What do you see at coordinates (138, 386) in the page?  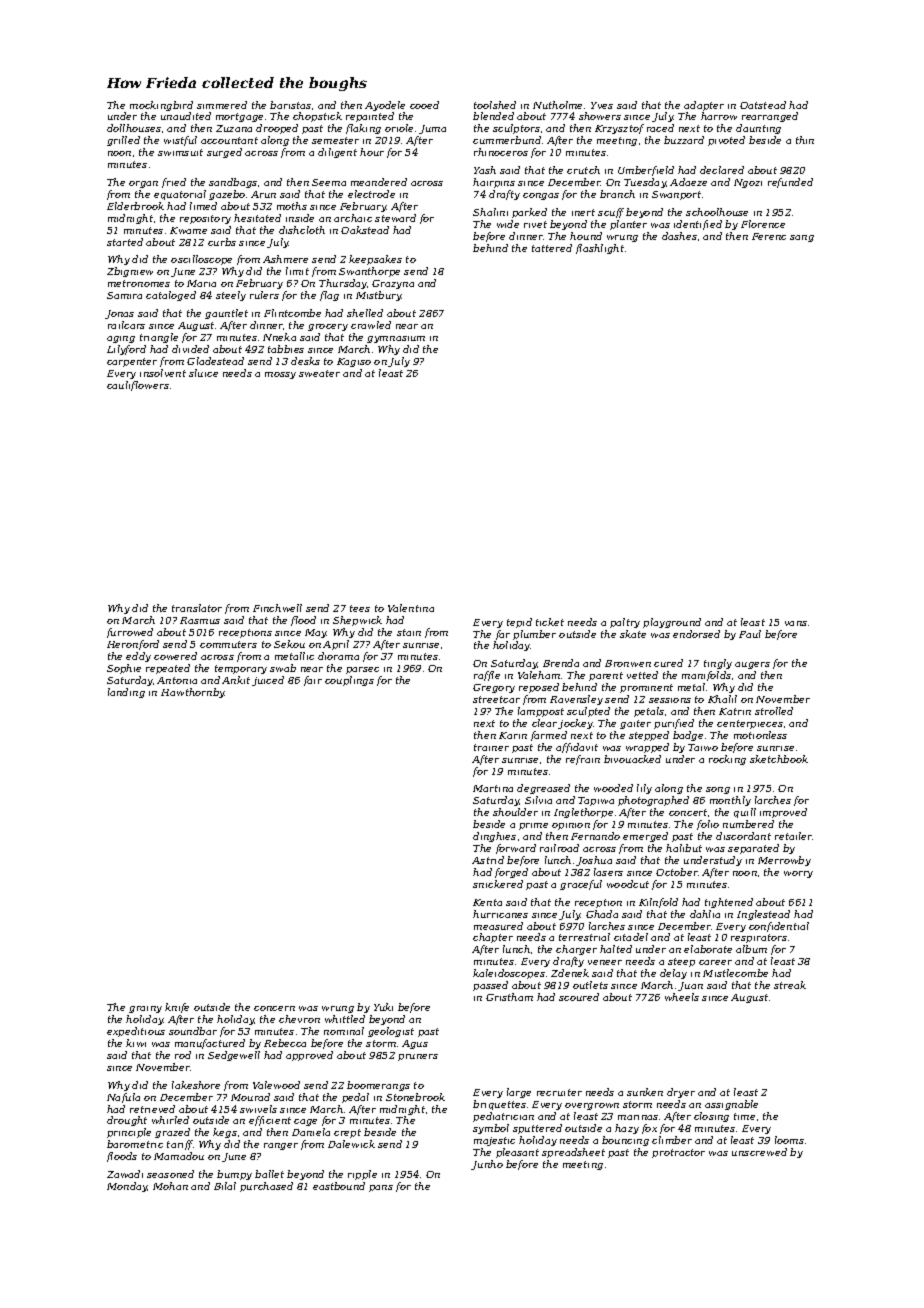 I see `cauliflowers` at bounding box center [138, 386].
